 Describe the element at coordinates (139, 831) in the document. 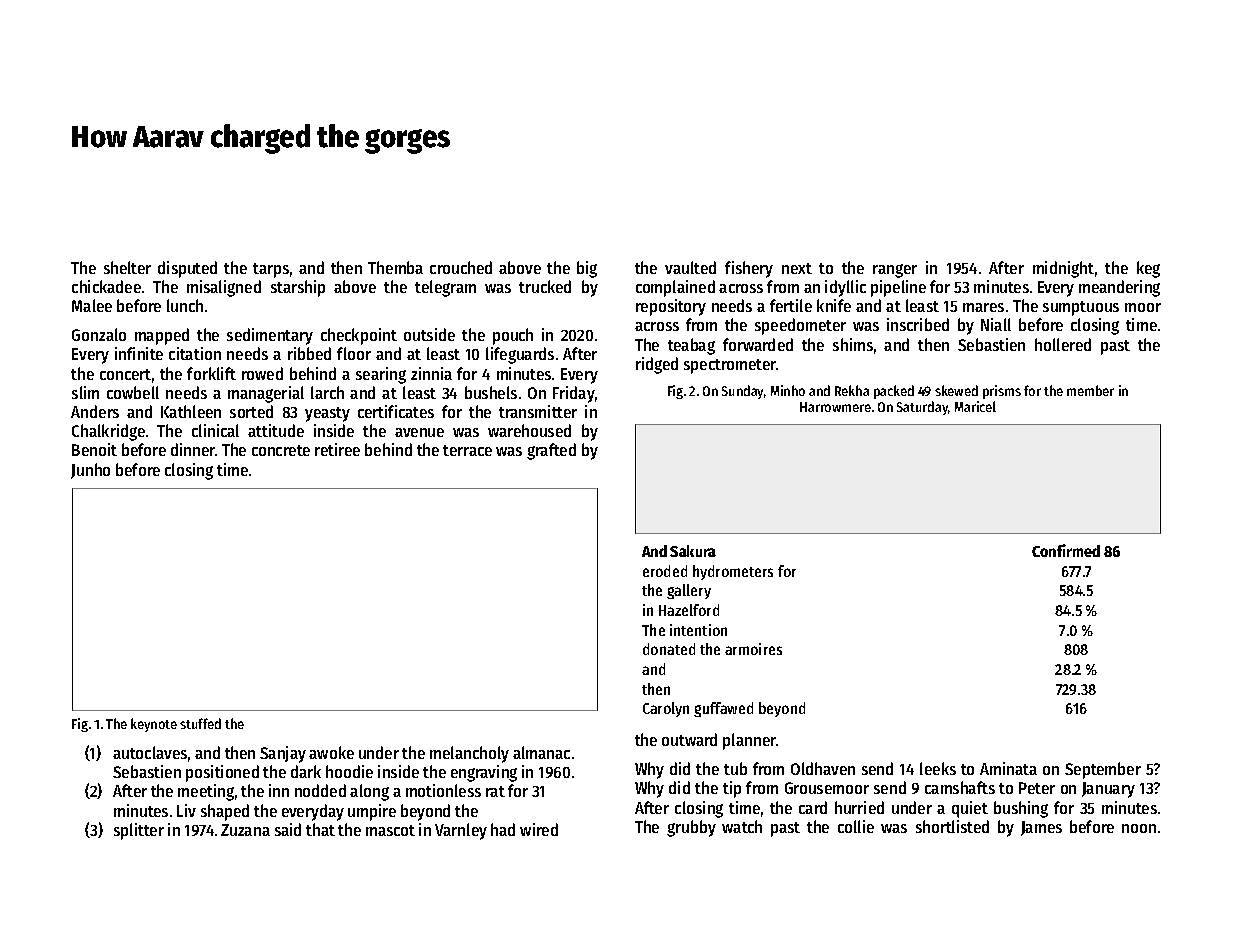

I see `splitter` at that location.
